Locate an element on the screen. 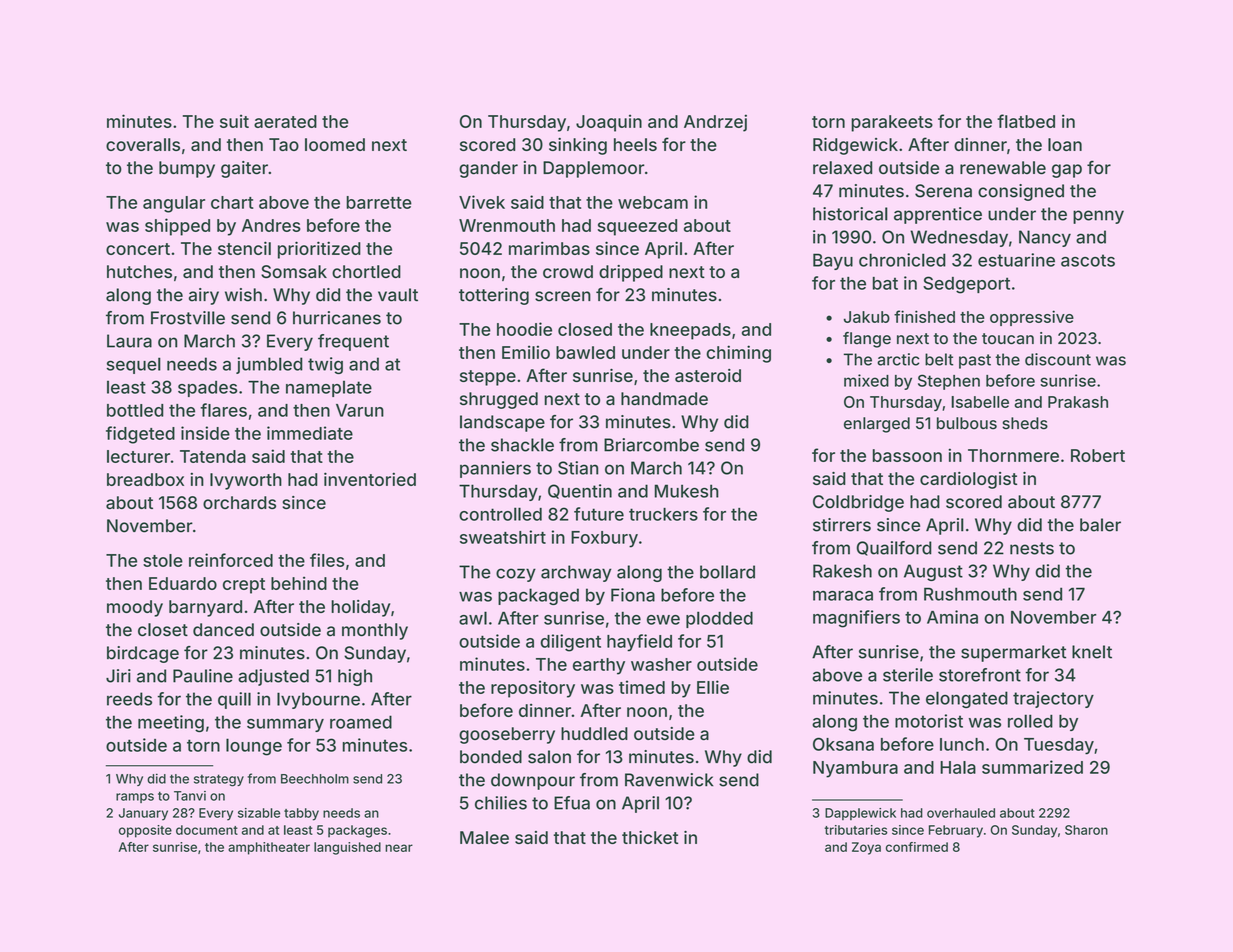  flatbed is located at coordinates (1026, 121).
